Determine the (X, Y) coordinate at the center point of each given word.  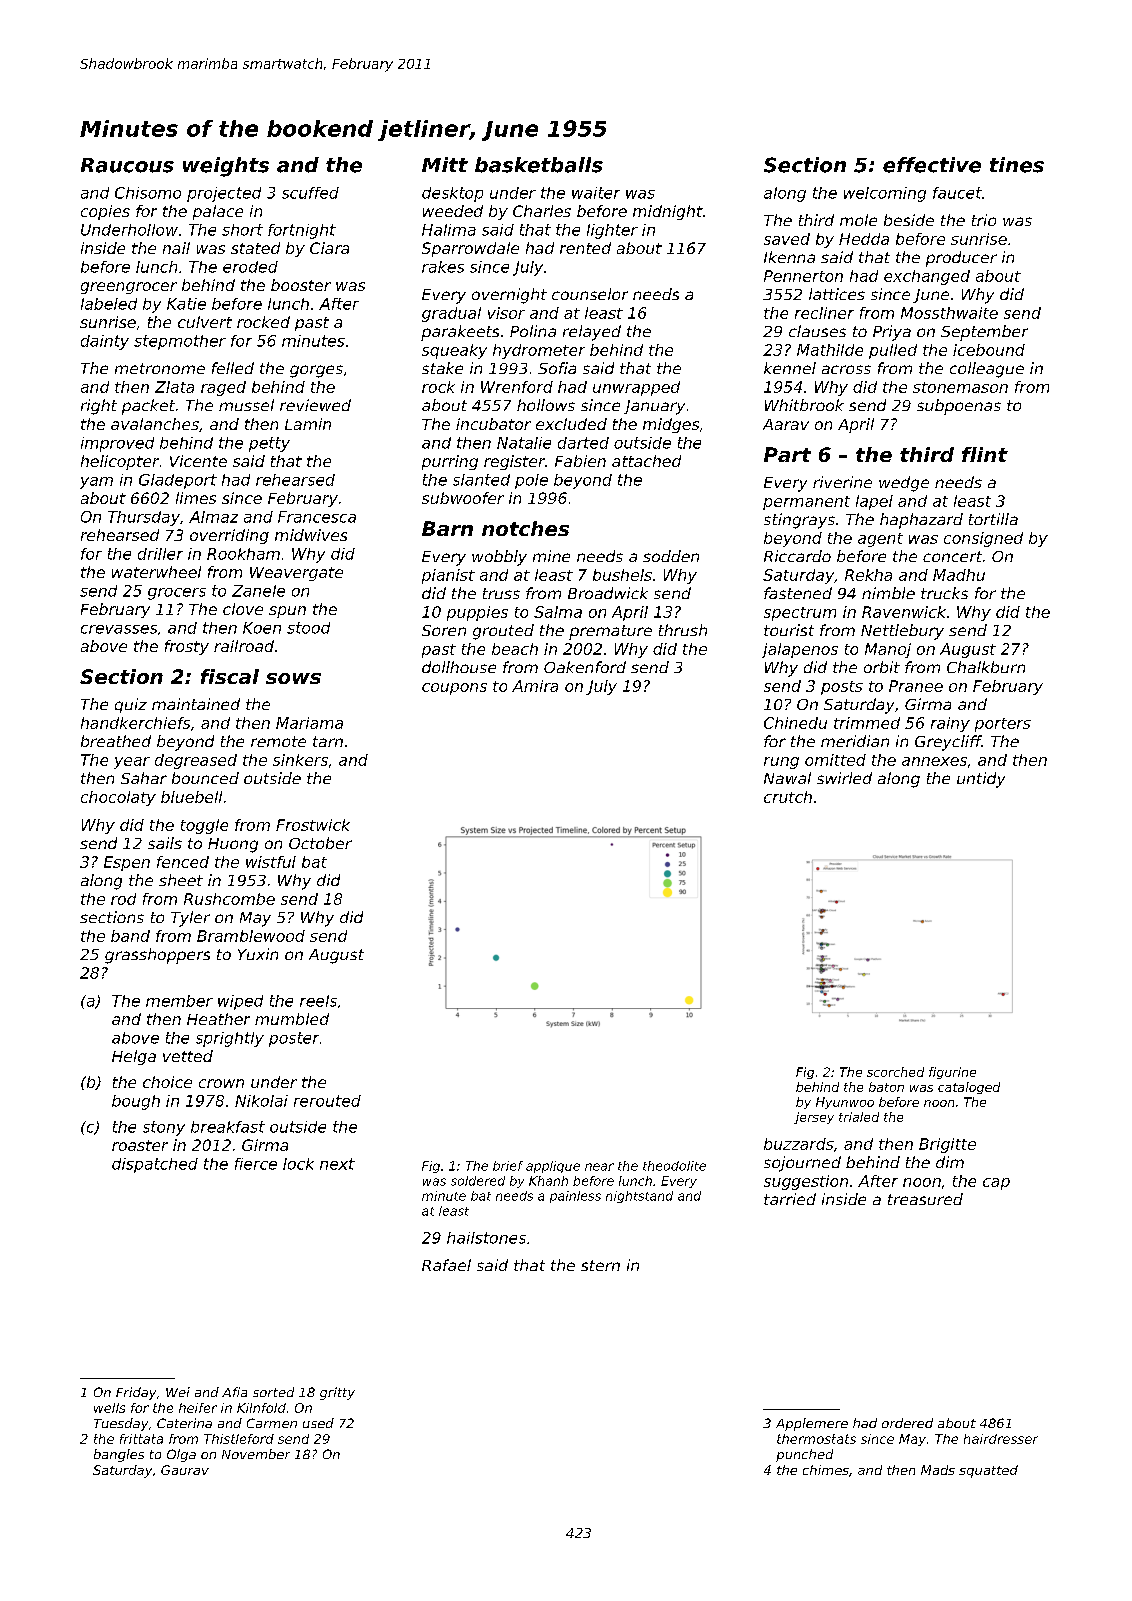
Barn (447, 528)
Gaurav (185, 1470)
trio (984, 220)
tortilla (993, 519)
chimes (826, 1470)
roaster (140, 1145)
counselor (590, 294)
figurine (952, 1073)
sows (293, 678)
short (242, 230)
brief (508, 1166)
